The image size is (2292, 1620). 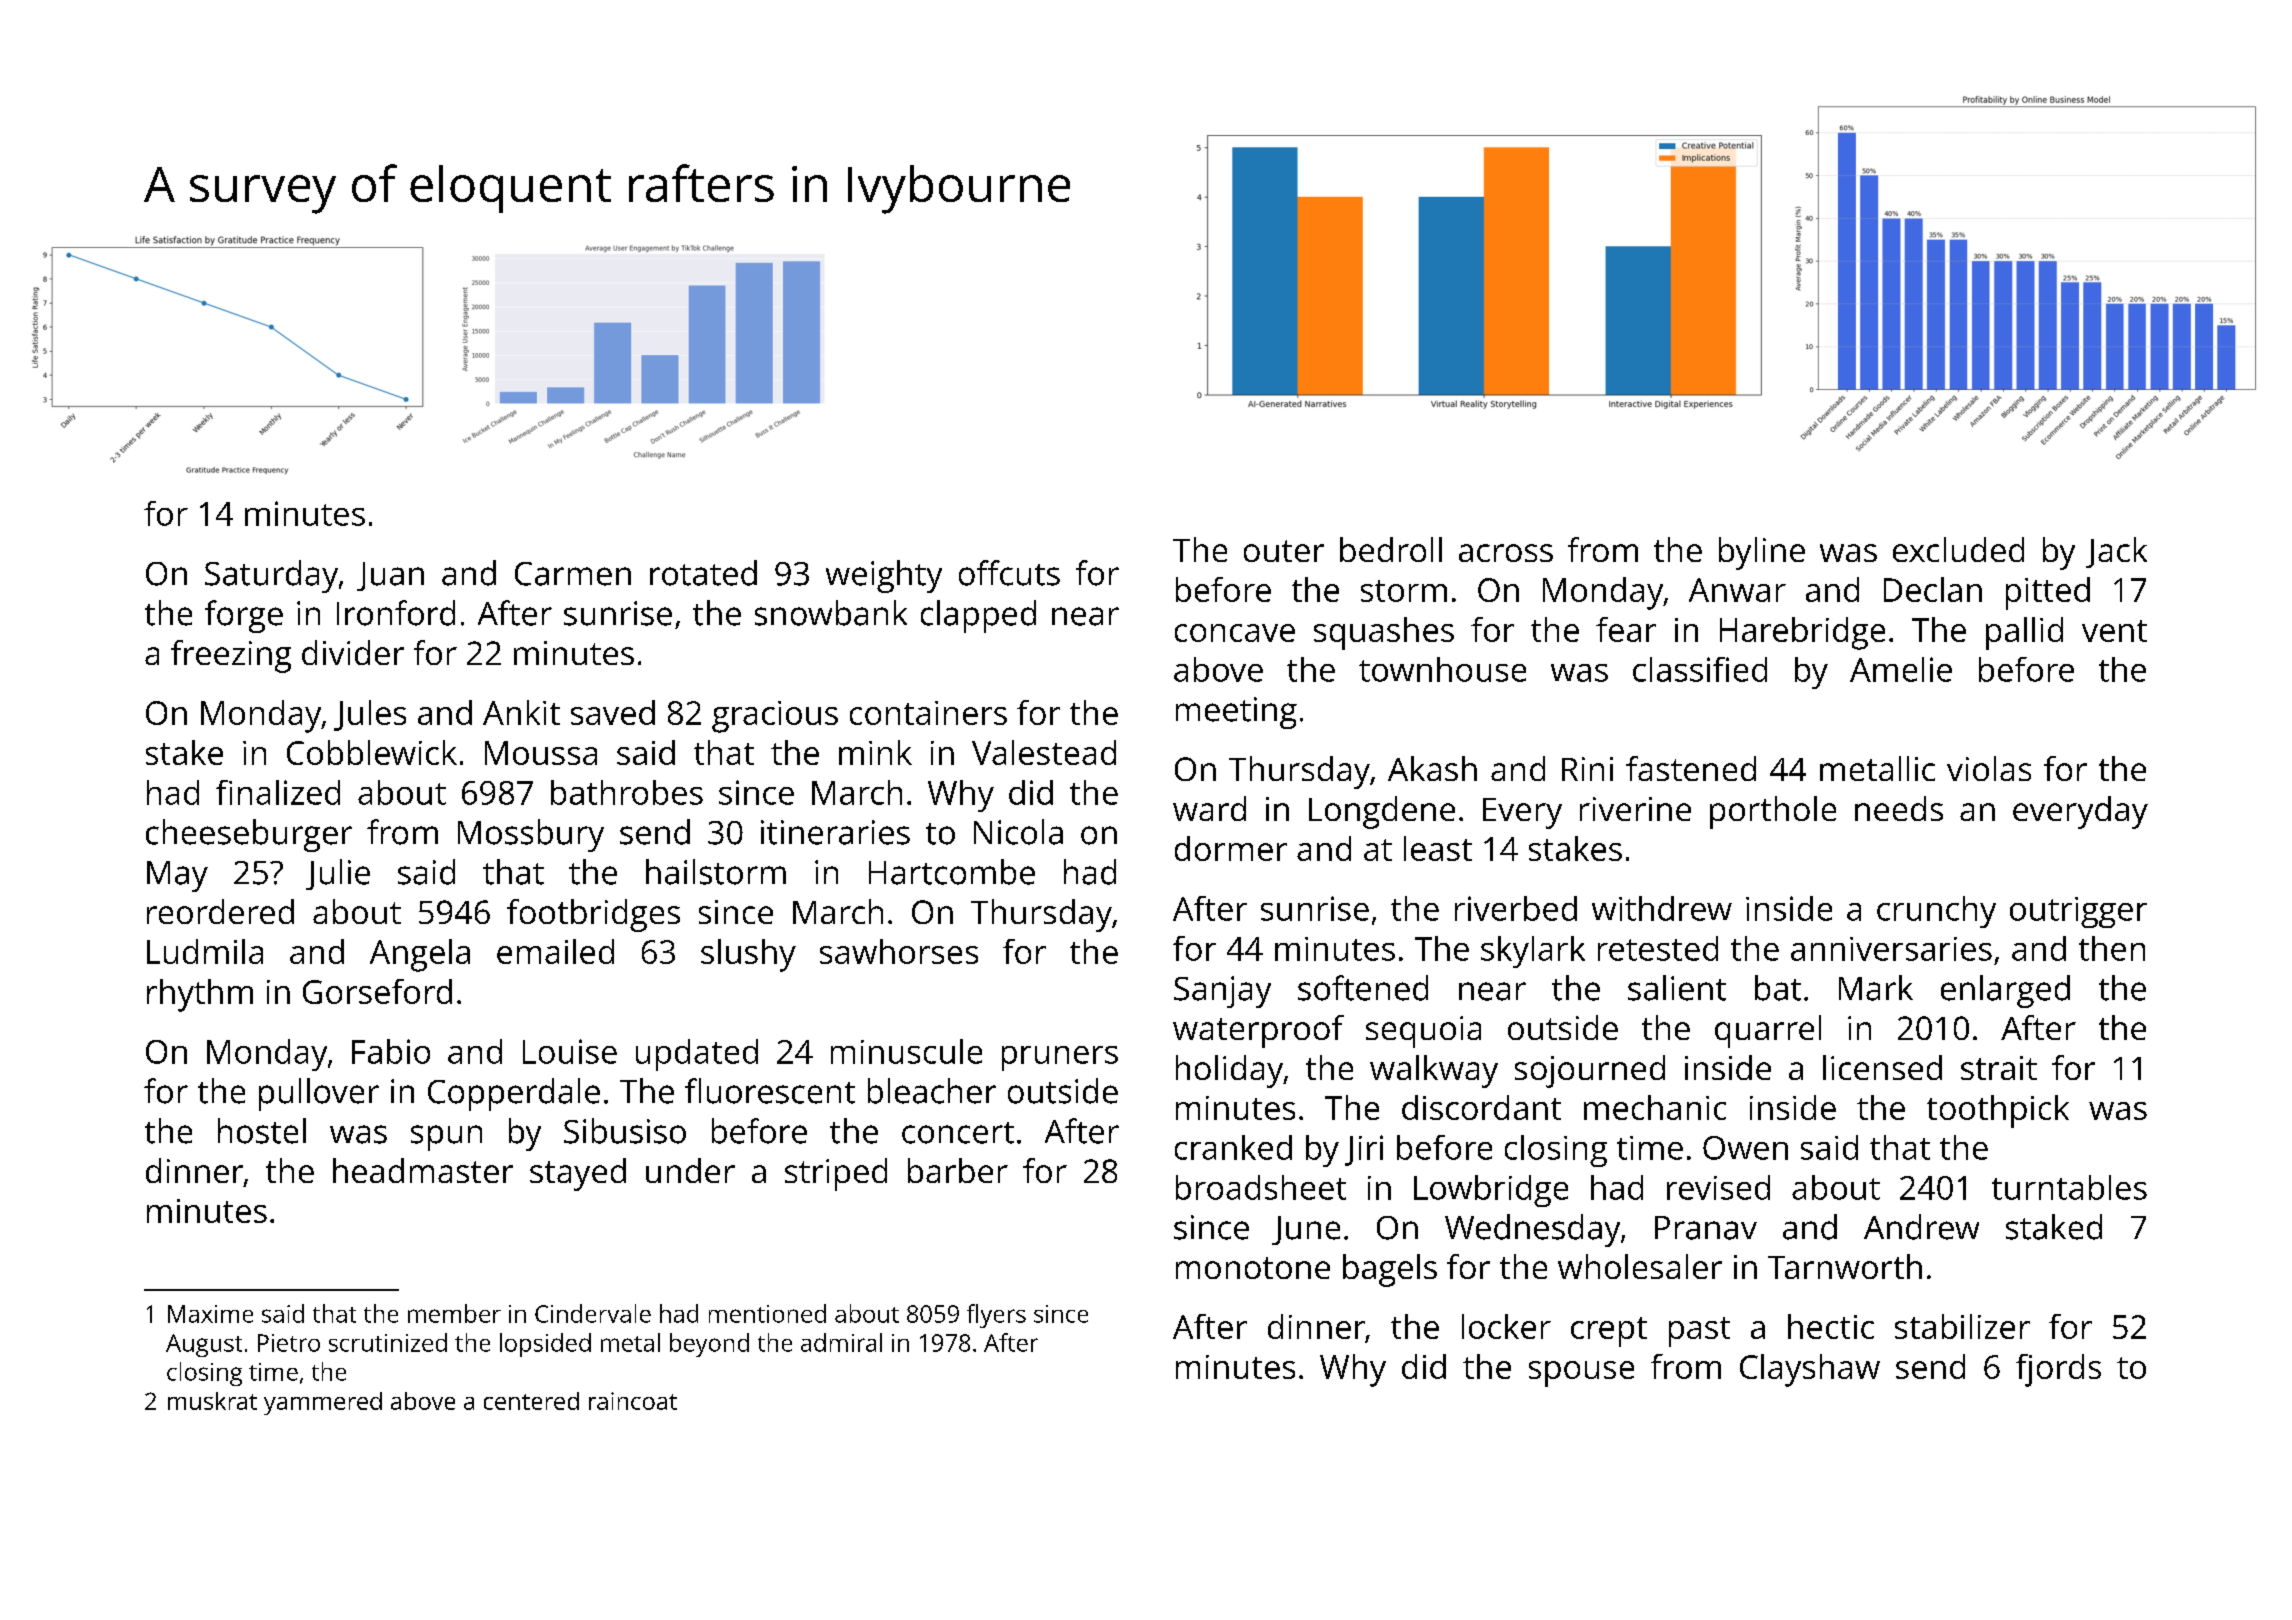 What do you see at coordinates (370, 715) in the screenshot?
I see `Jules` at bounding box center [370, 715].
